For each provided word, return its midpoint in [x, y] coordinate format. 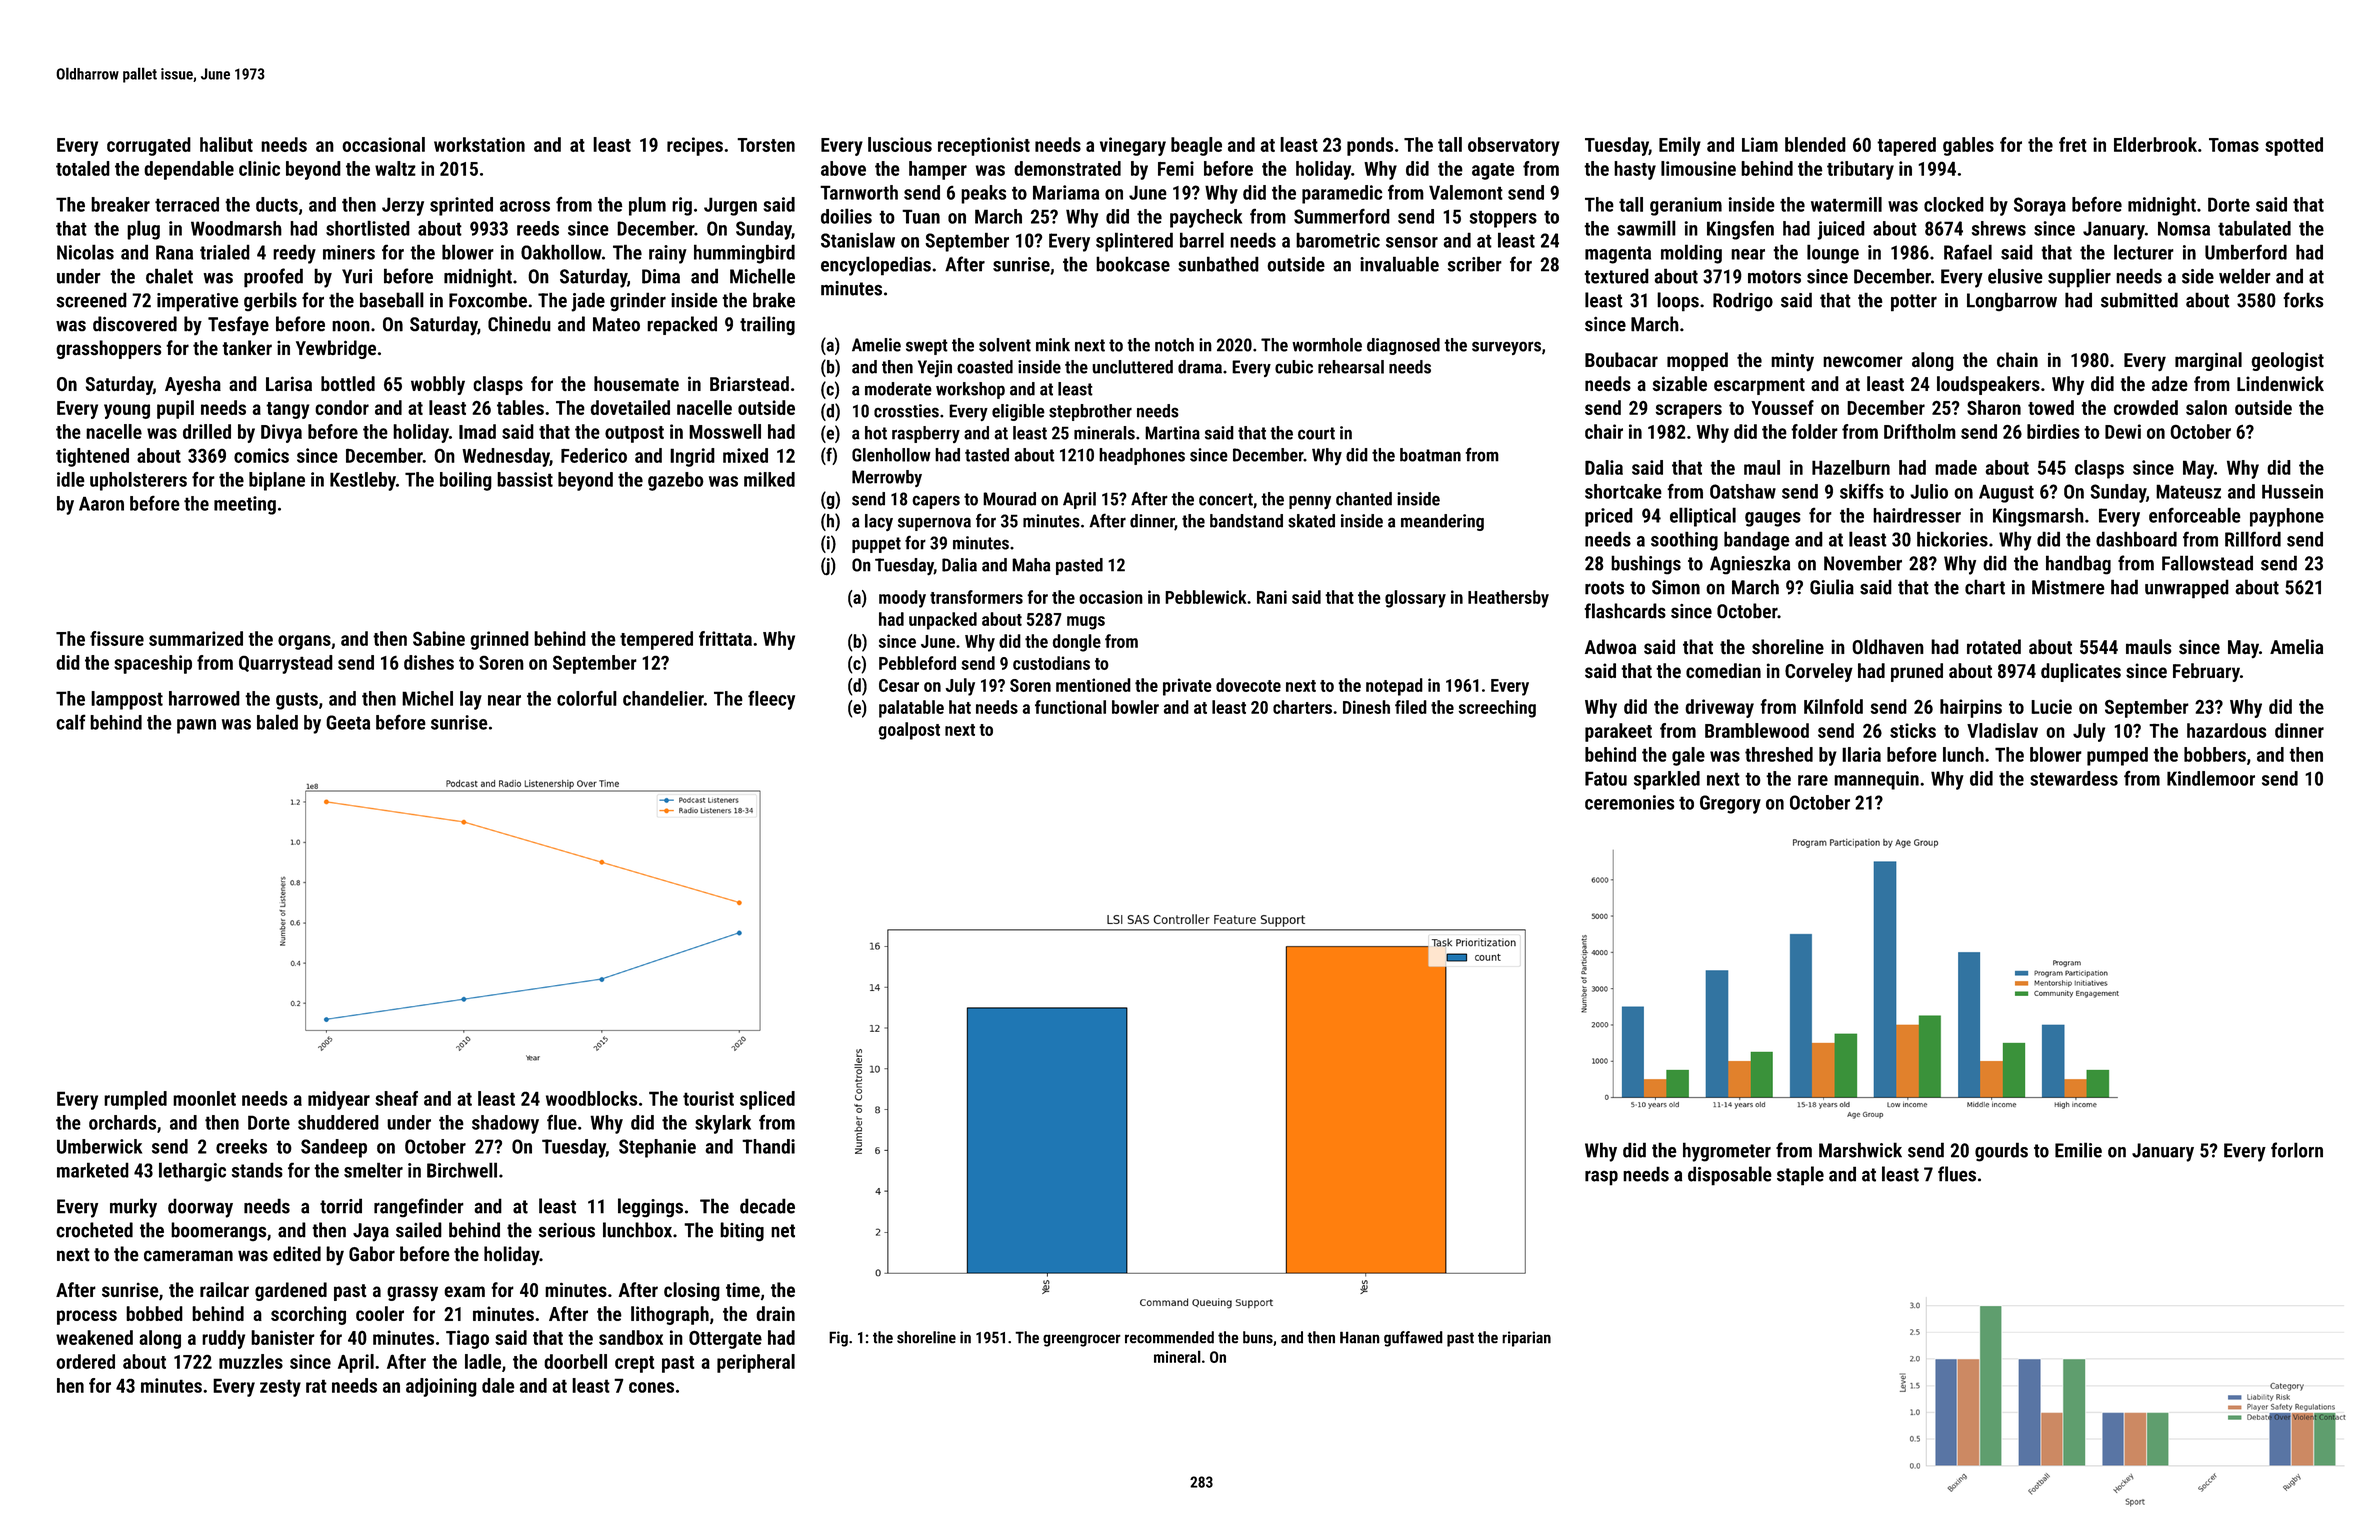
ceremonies [1630, 802]
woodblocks [591, 1098]
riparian [1526, 1339]
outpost [634, 434]
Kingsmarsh [2038, 517]
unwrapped [2187, 589]
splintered [1134, 242]
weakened [94, 1337]
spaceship [153, 664]
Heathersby [1508, 599]
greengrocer [1082, 1340]
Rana [174, 252]
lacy [879, 522]
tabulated [2254, 228]
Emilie [2078, 1150]
